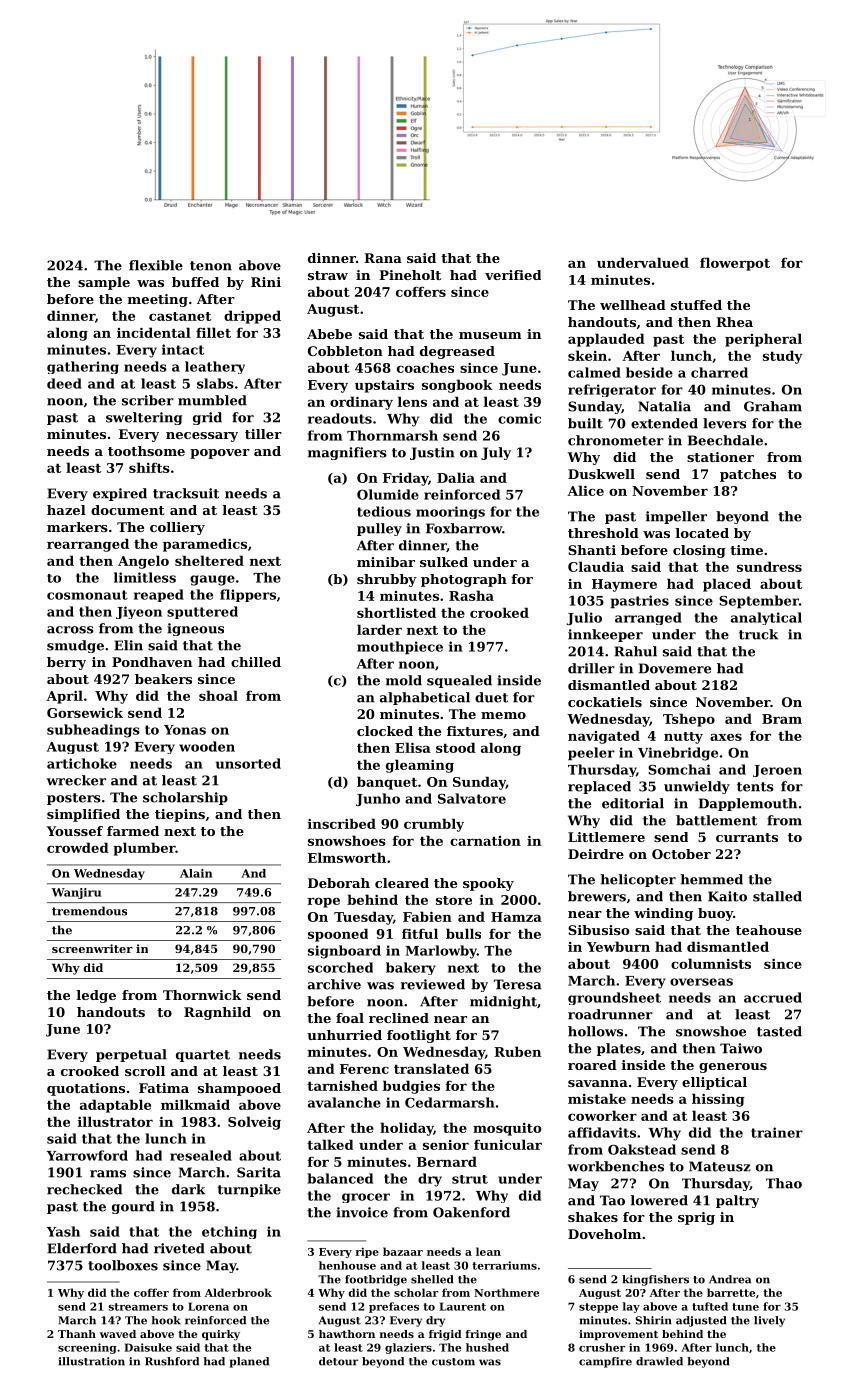 The width and height of the screenshot is (849, 1400). I want to click on verified, so click(513, 275).
